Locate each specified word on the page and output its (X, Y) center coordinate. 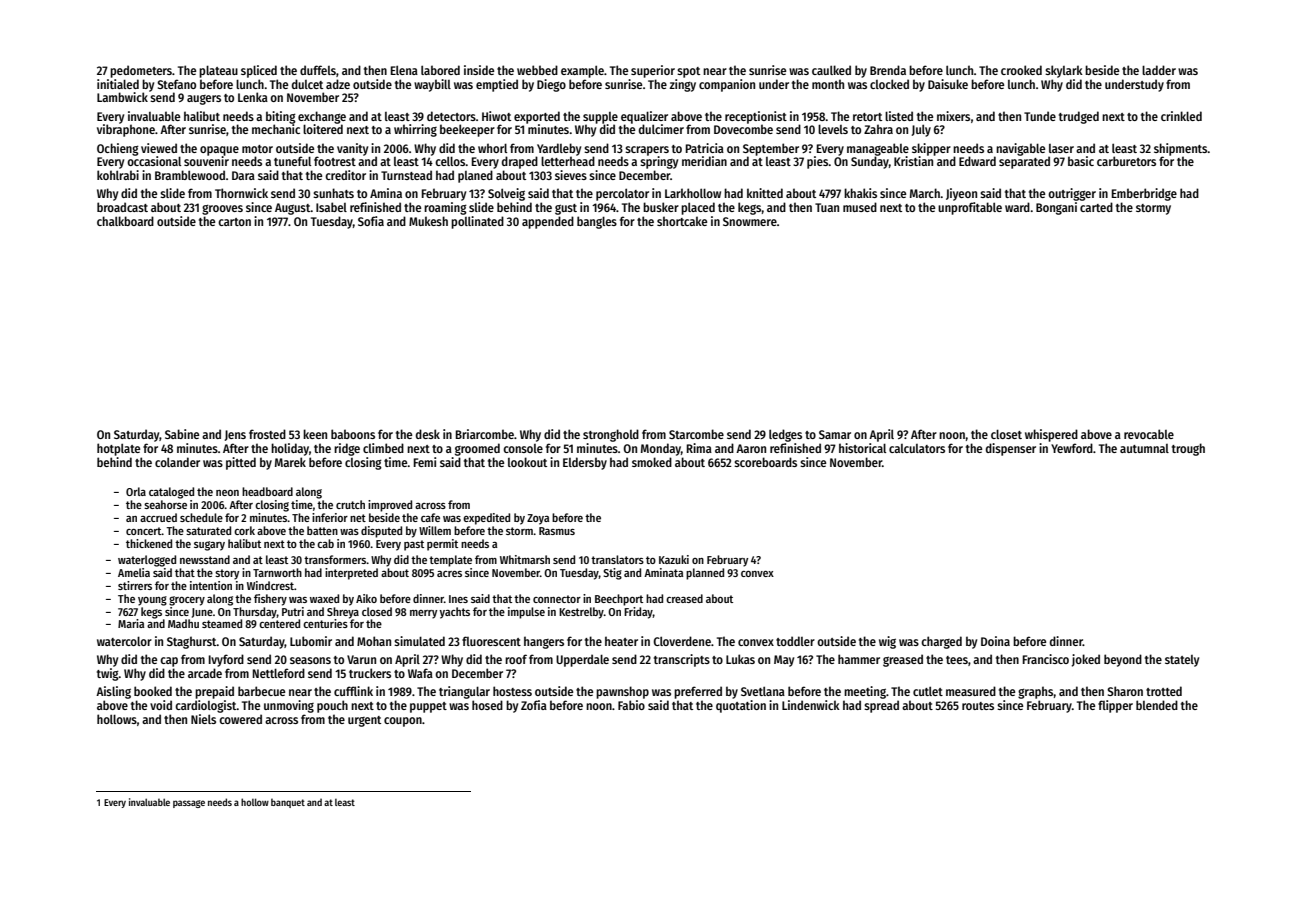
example (582, 71)
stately (1182, 661)
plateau (218, 71)
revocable (1149, 434)
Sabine (182, 434)
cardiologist (206, 706)
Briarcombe (485, 434)
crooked (1021, 70)
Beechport (619, 600)
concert (144, 531)
